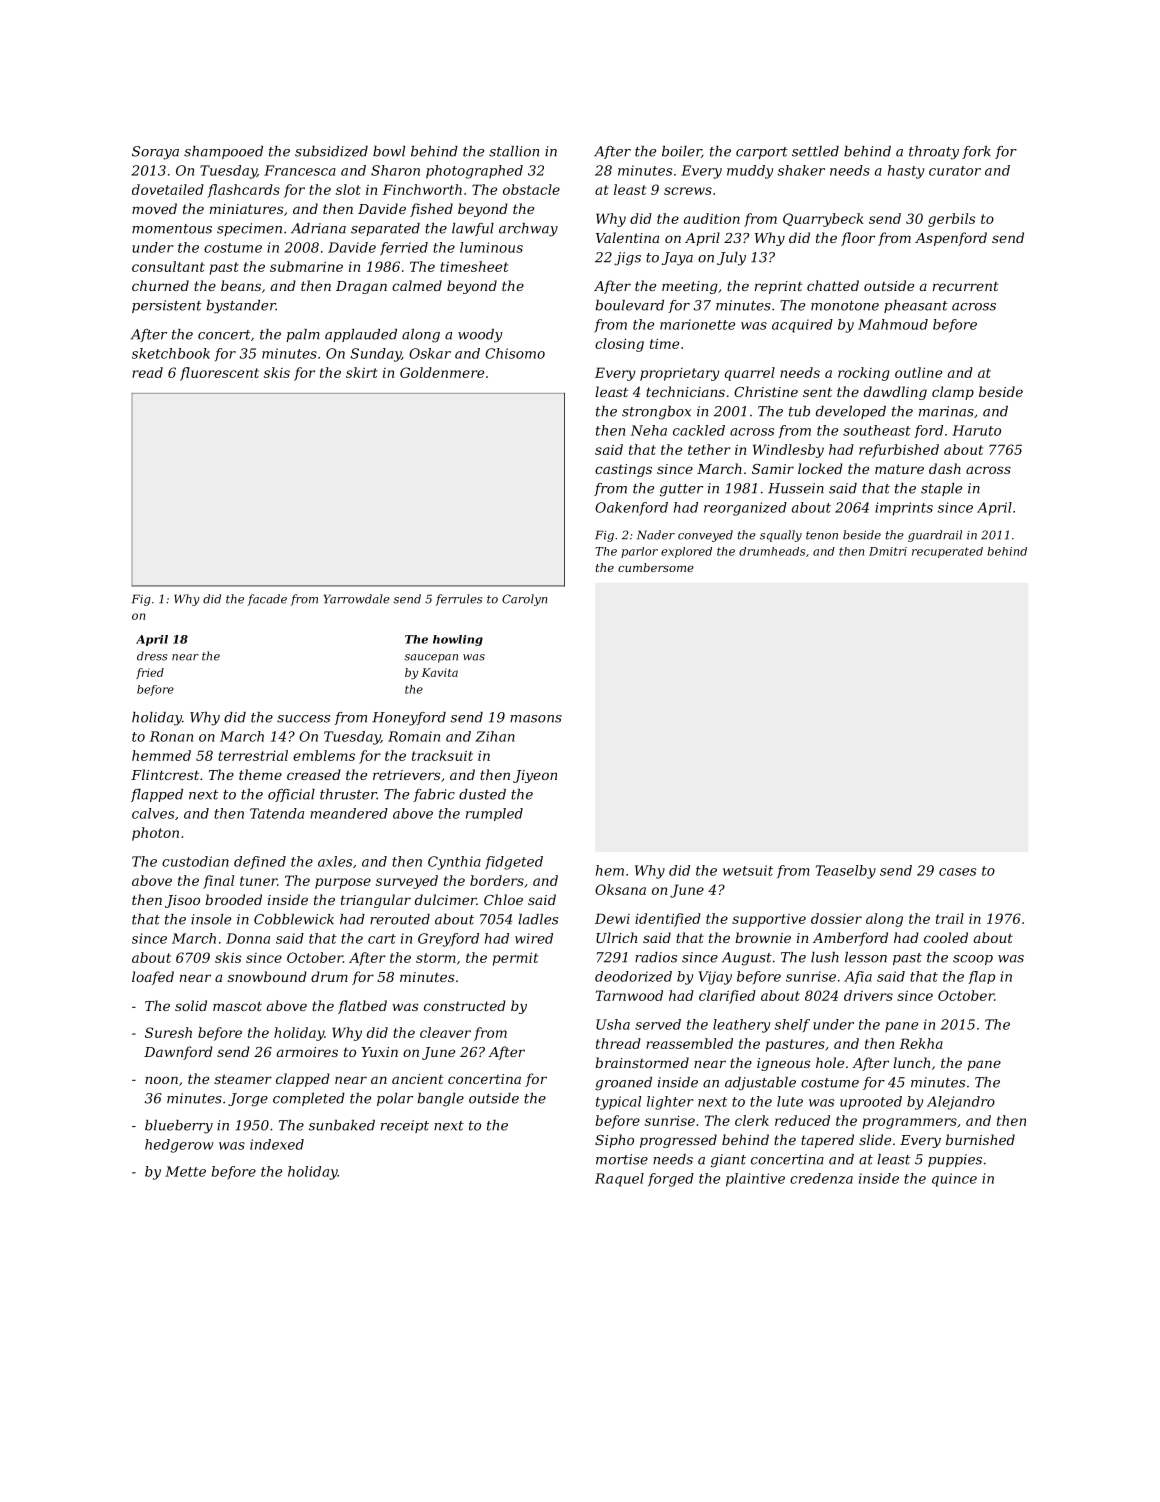 The width and height of the screenshot is (1160, 1502). What do you see at coordinates (267, 600) in the screenshot?
I see `facade` at bounding box center [267, 600].
